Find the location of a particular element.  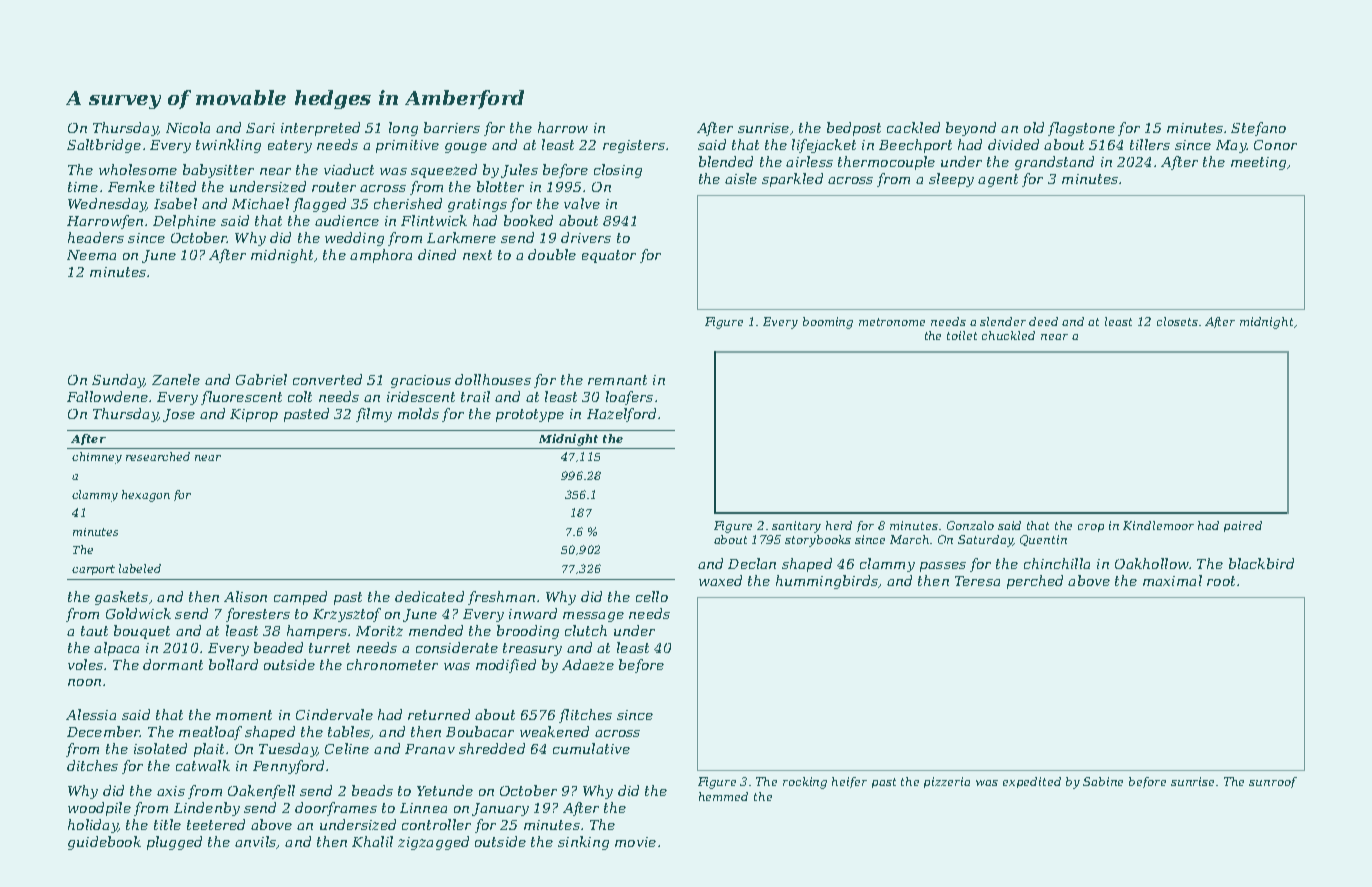

Nicola is located at coordinates (188, 127).
